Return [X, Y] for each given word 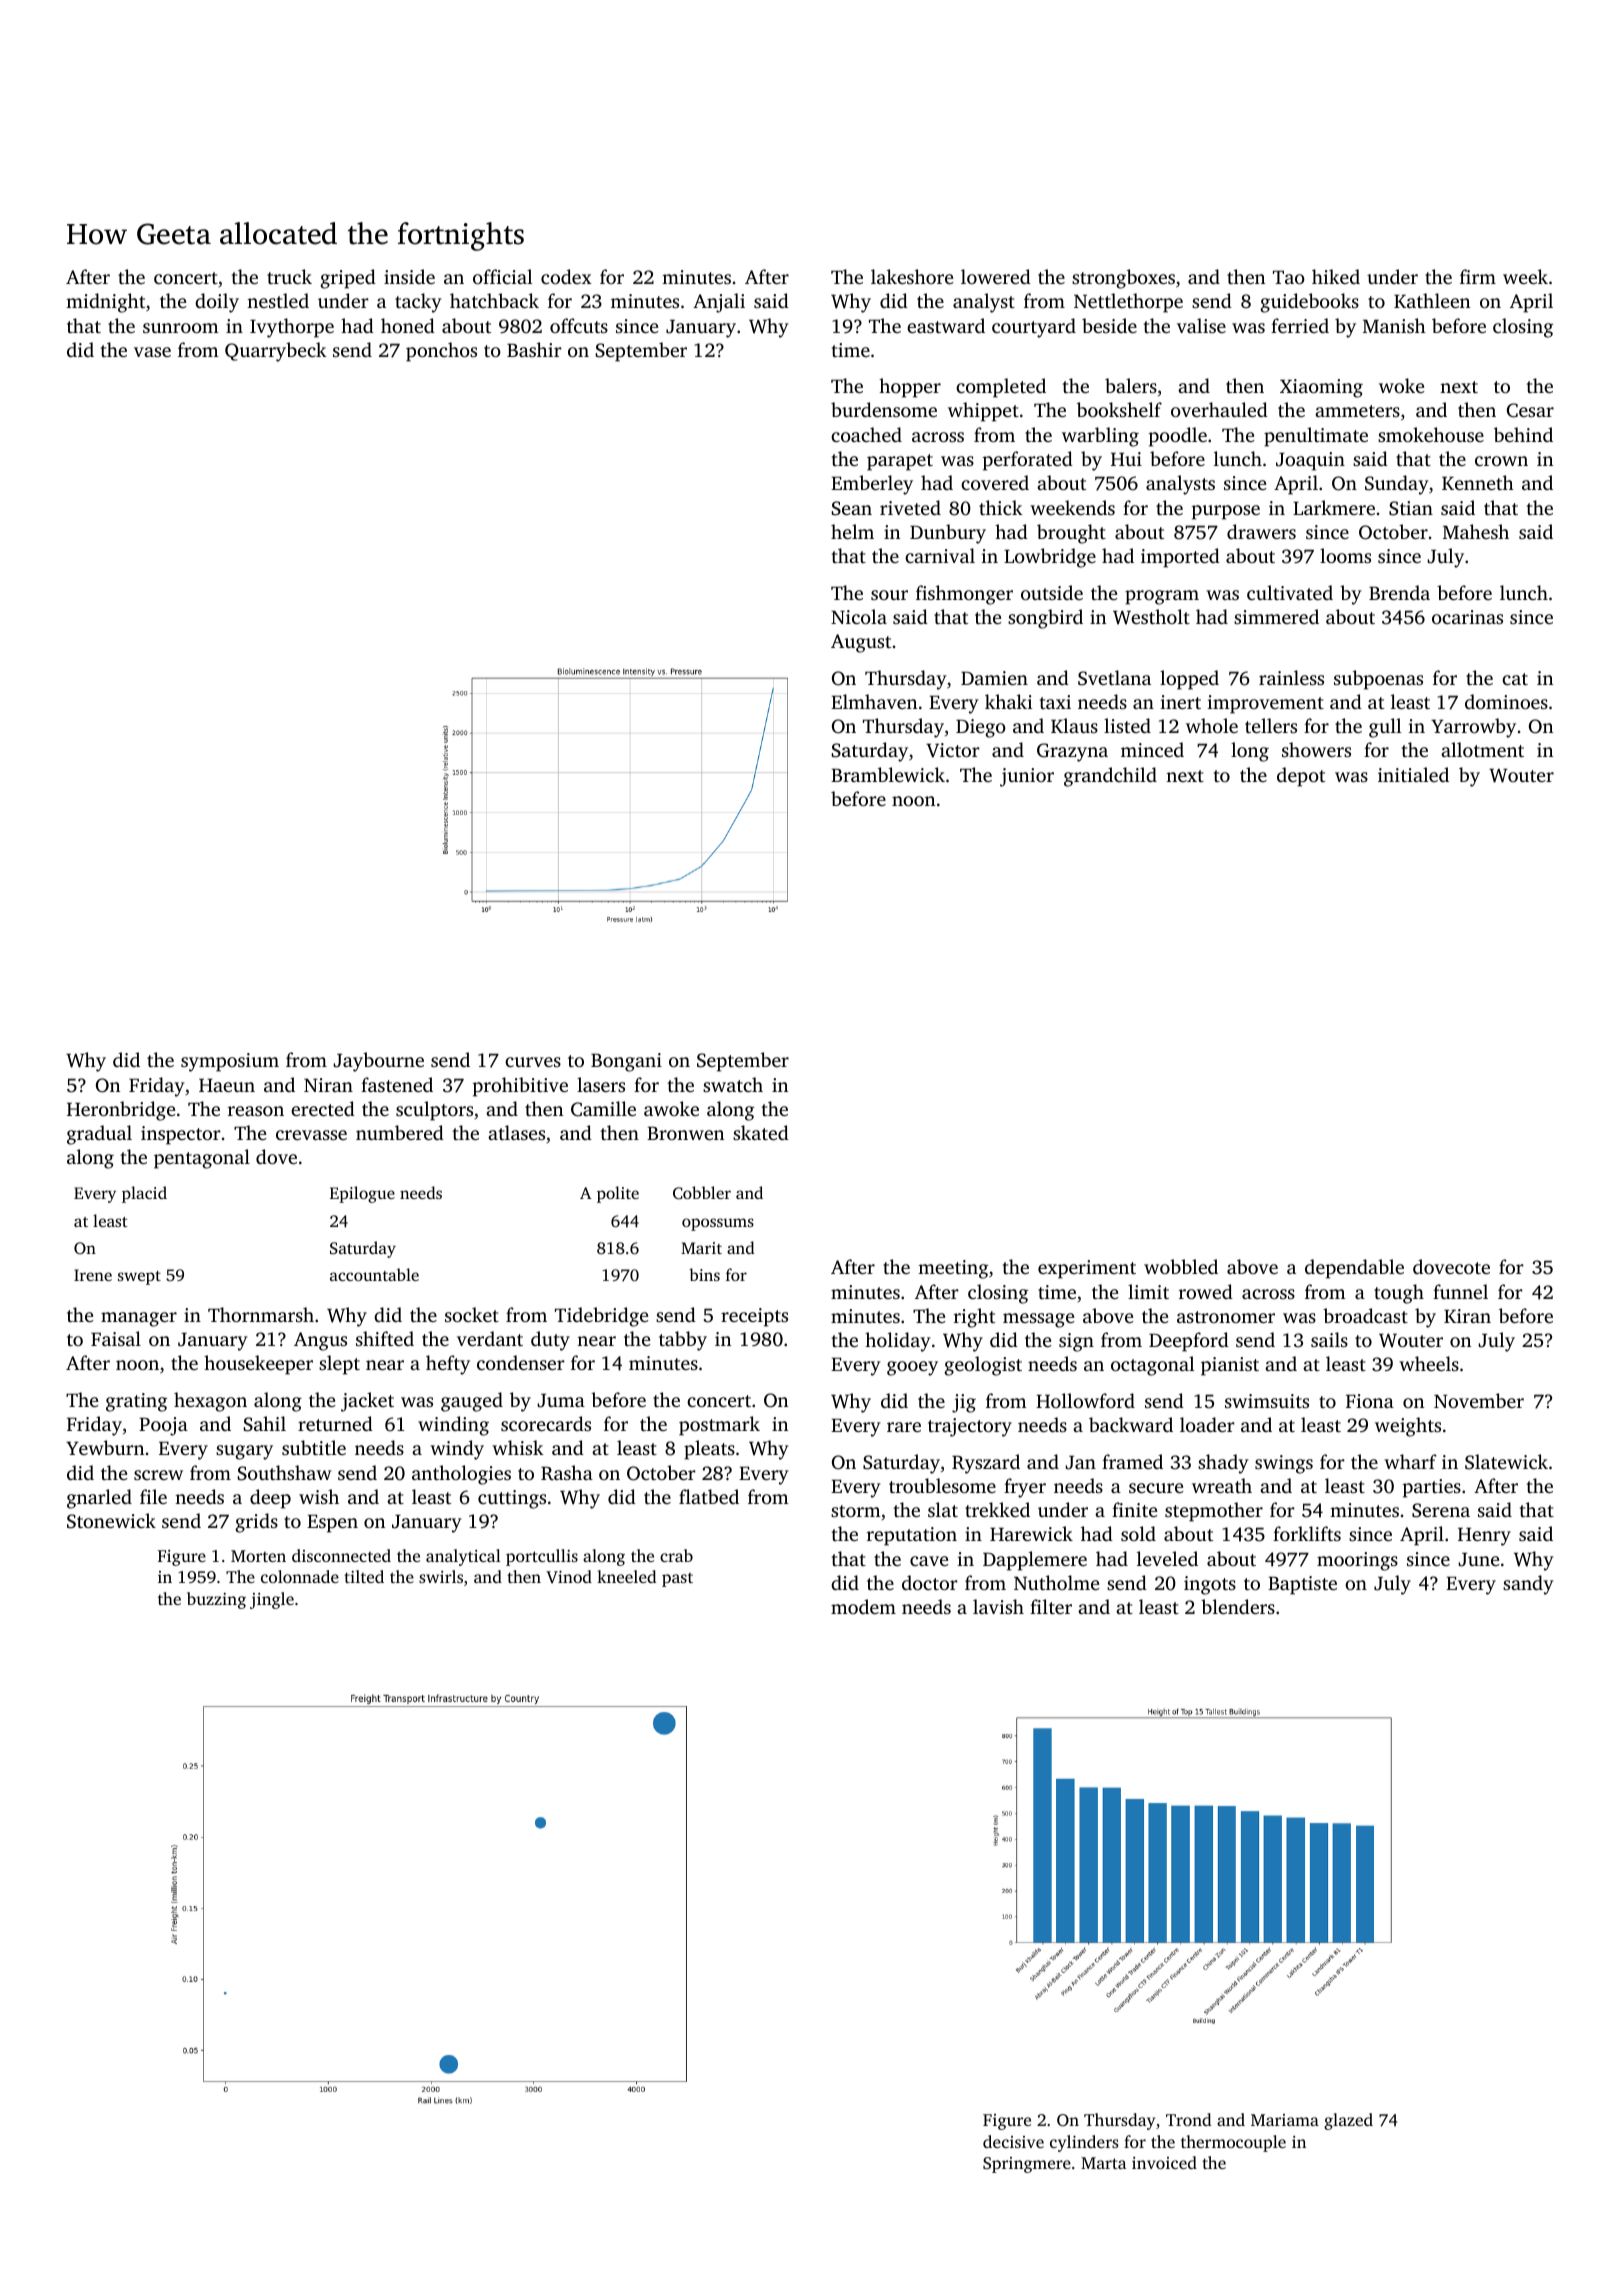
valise [1201, 325]
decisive [1013, 2141]
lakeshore [912, 276]
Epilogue [362, 1194]
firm [1478, 276]
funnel [1460, 1291]
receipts [754, 1317]
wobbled [1181, 1266]
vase [152, 352]
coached [866, 434]
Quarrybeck [276, 352]
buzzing [216, 1600]
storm [856, 1511]
